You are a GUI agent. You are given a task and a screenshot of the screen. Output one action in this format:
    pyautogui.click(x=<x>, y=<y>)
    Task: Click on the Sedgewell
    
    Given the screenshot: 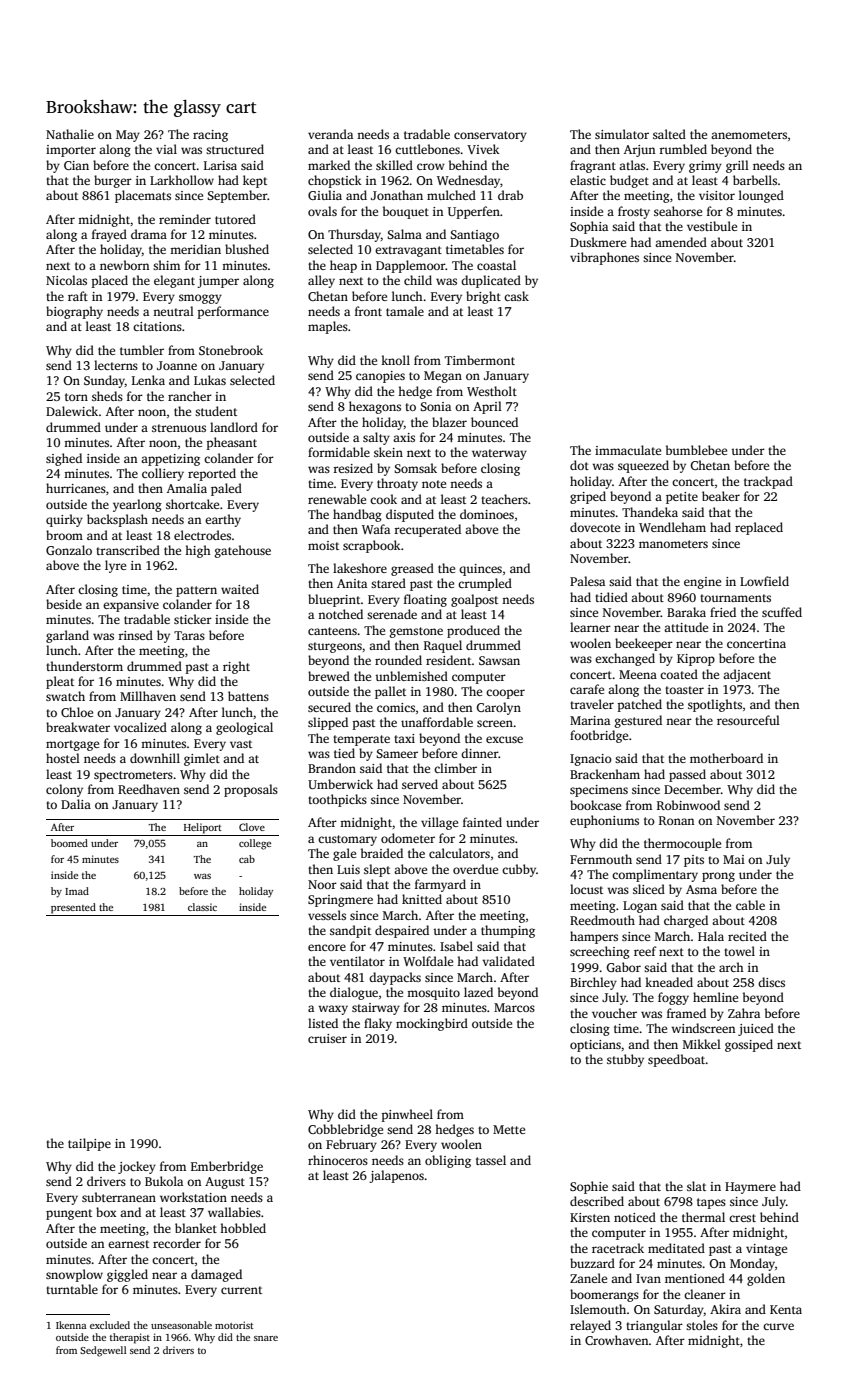 What is the action you would take?
    pyautogui.click(x=103, y=1351)
